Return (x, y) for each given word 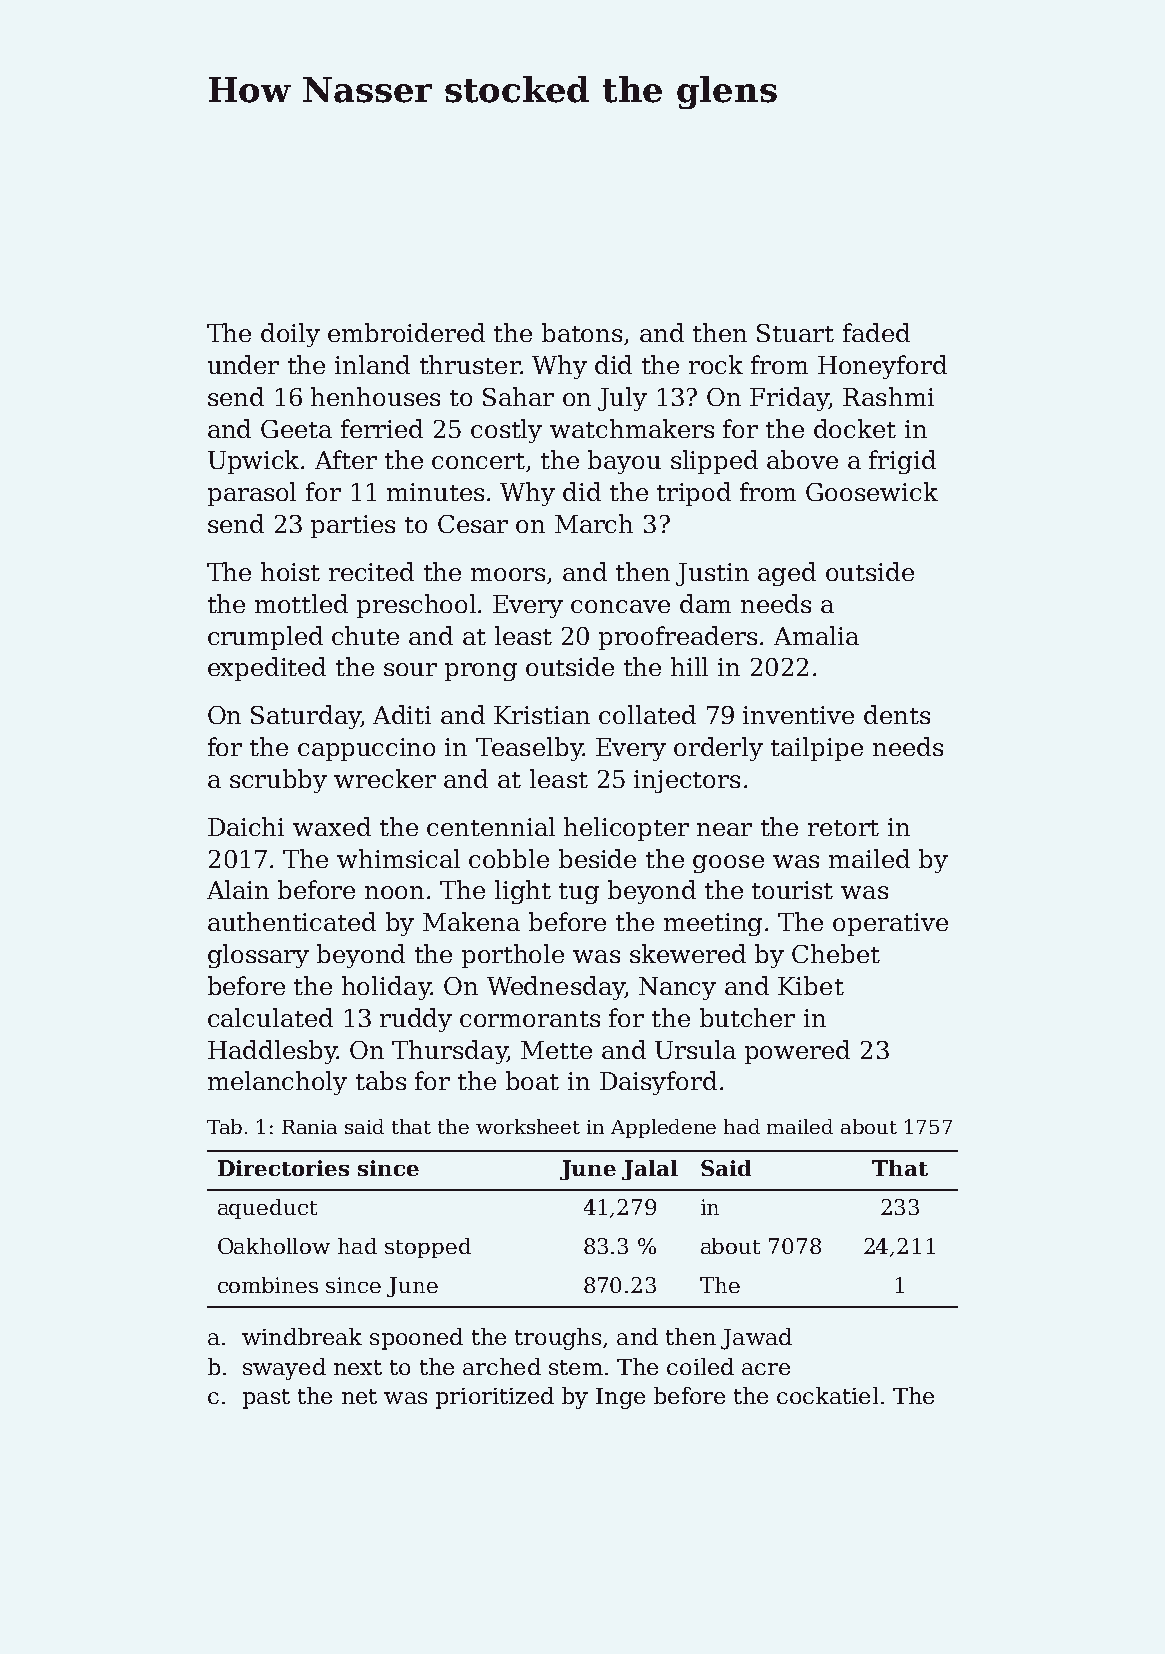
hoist (290, 571)
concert (478, 461)
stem (576, 1367)
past (266, 1399)
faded (876, 332)
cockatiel (827, 1395)
